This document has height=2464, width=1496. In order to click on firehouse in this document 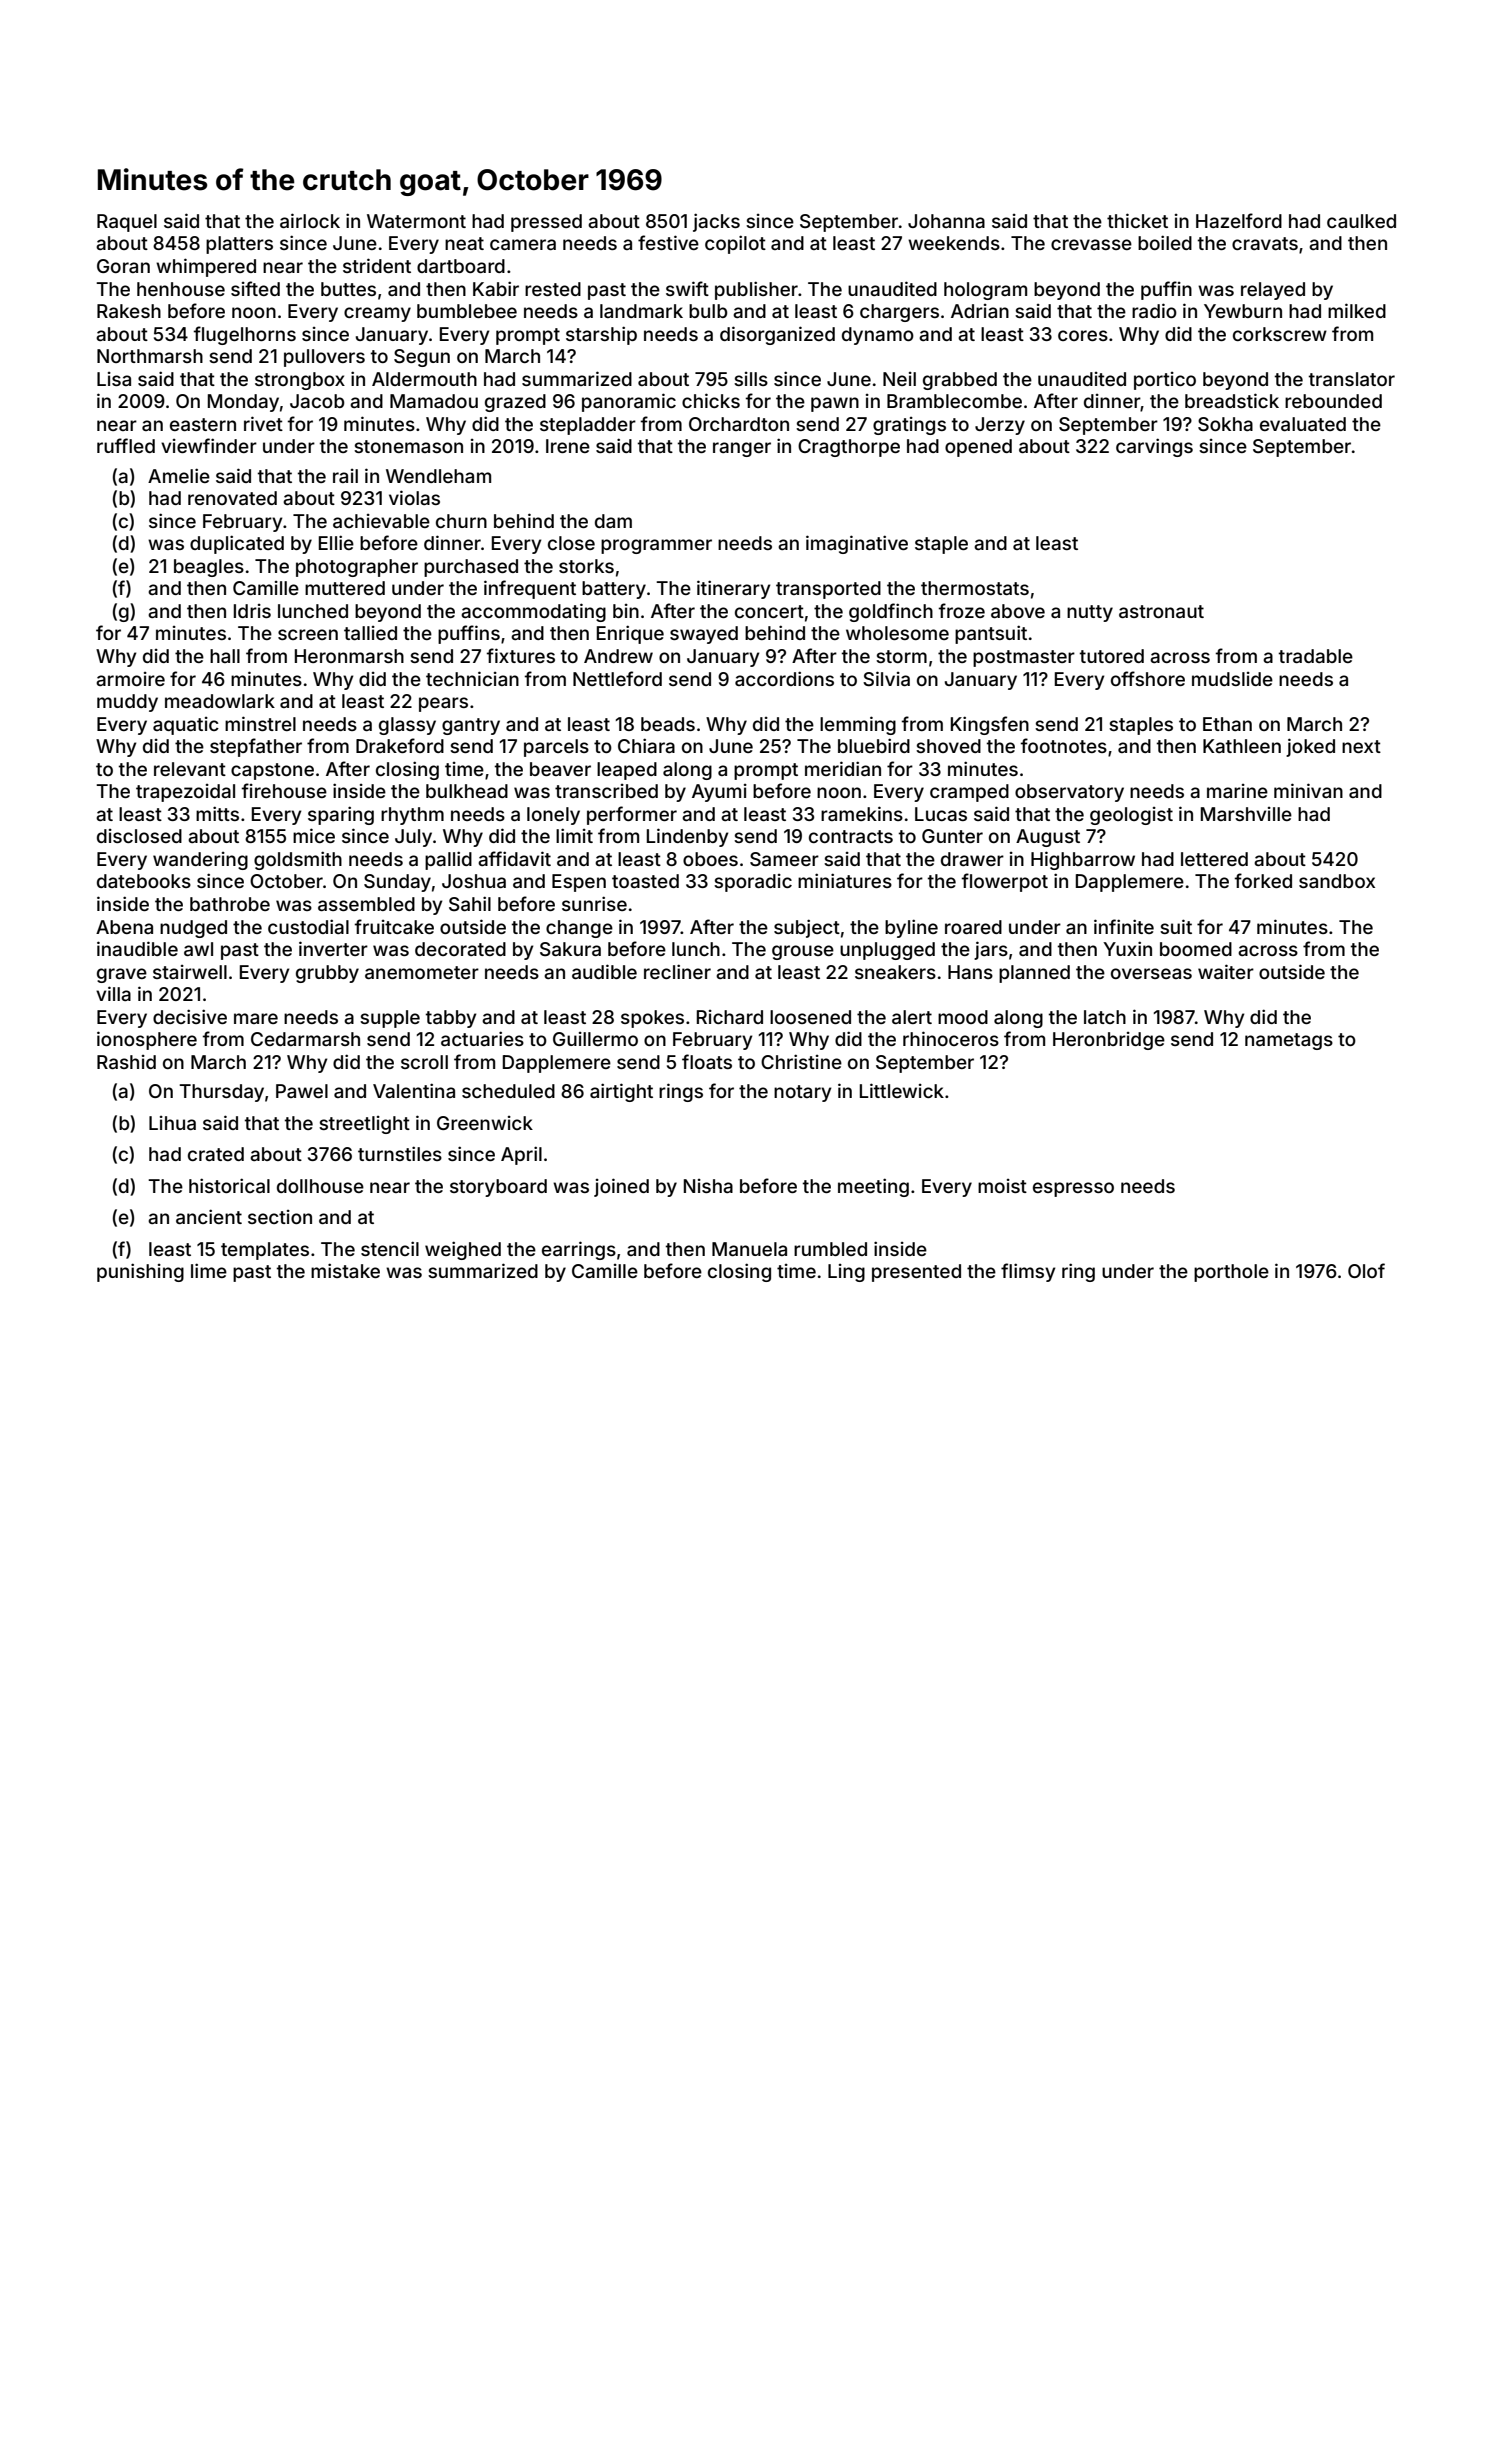, I will do `click(284, 790)`.
